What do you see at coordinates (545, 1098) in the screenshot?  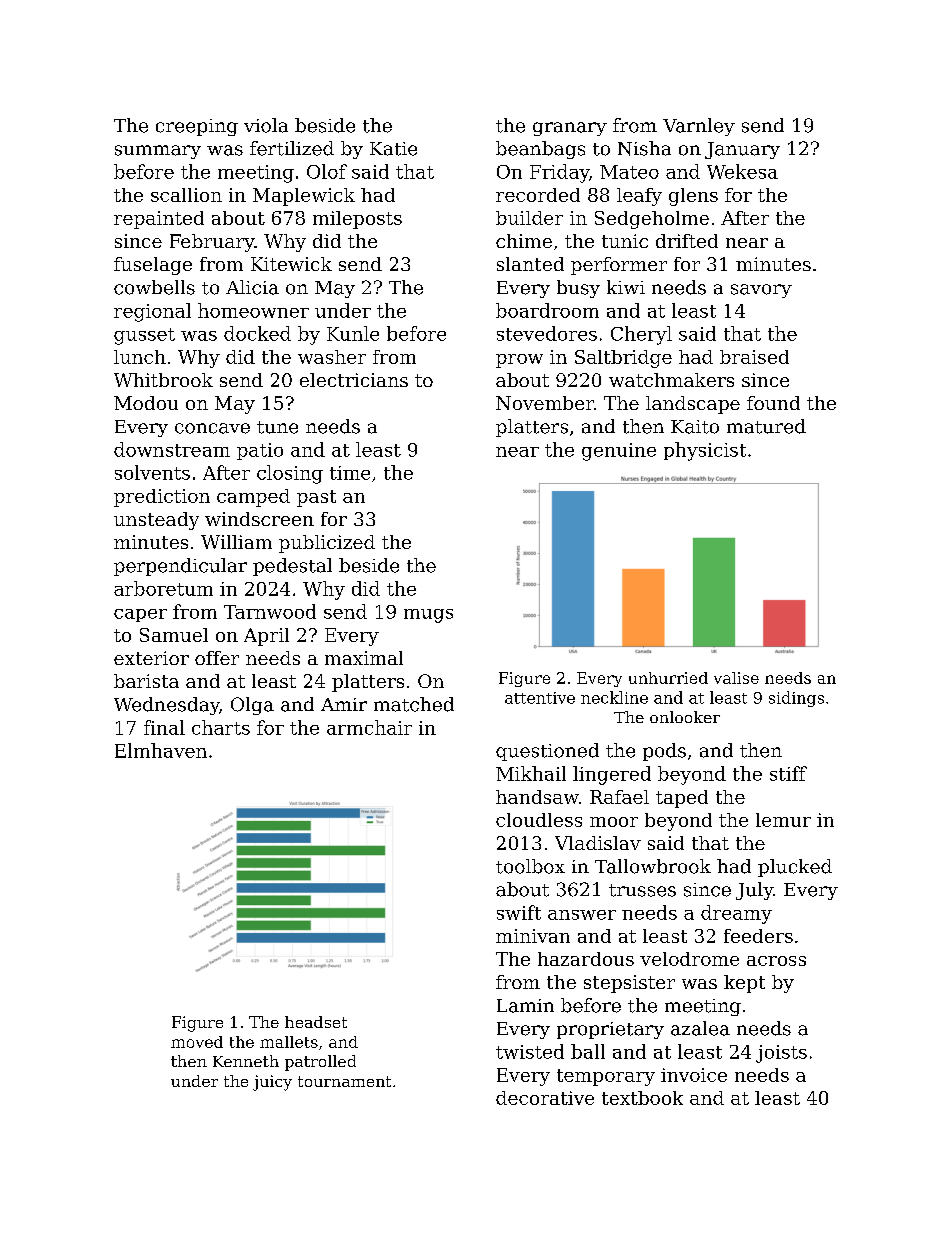 I see `decorative` at bounding box center [545, 1098].
